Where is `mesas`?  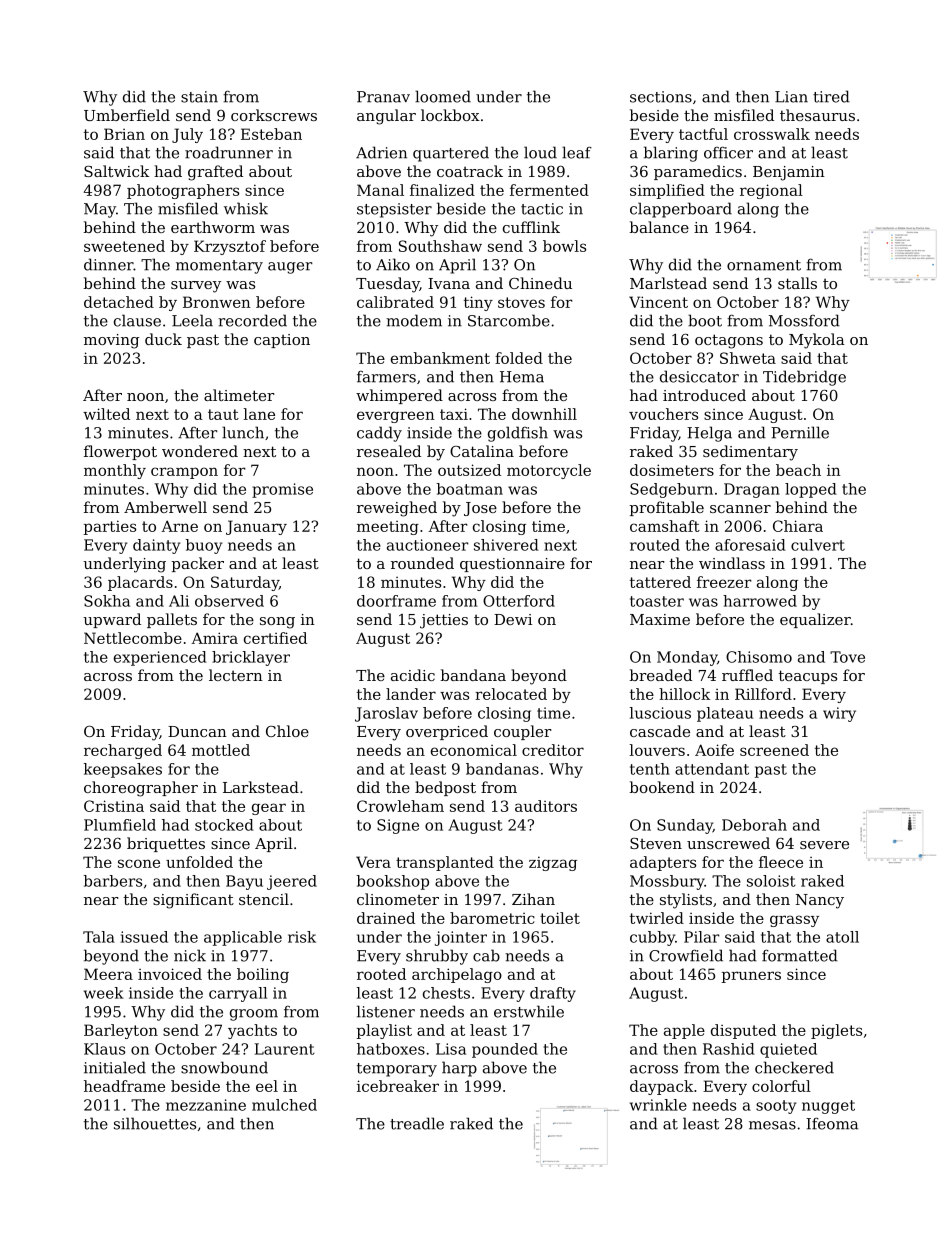 mesas is located at coordinates (772, 1125).
